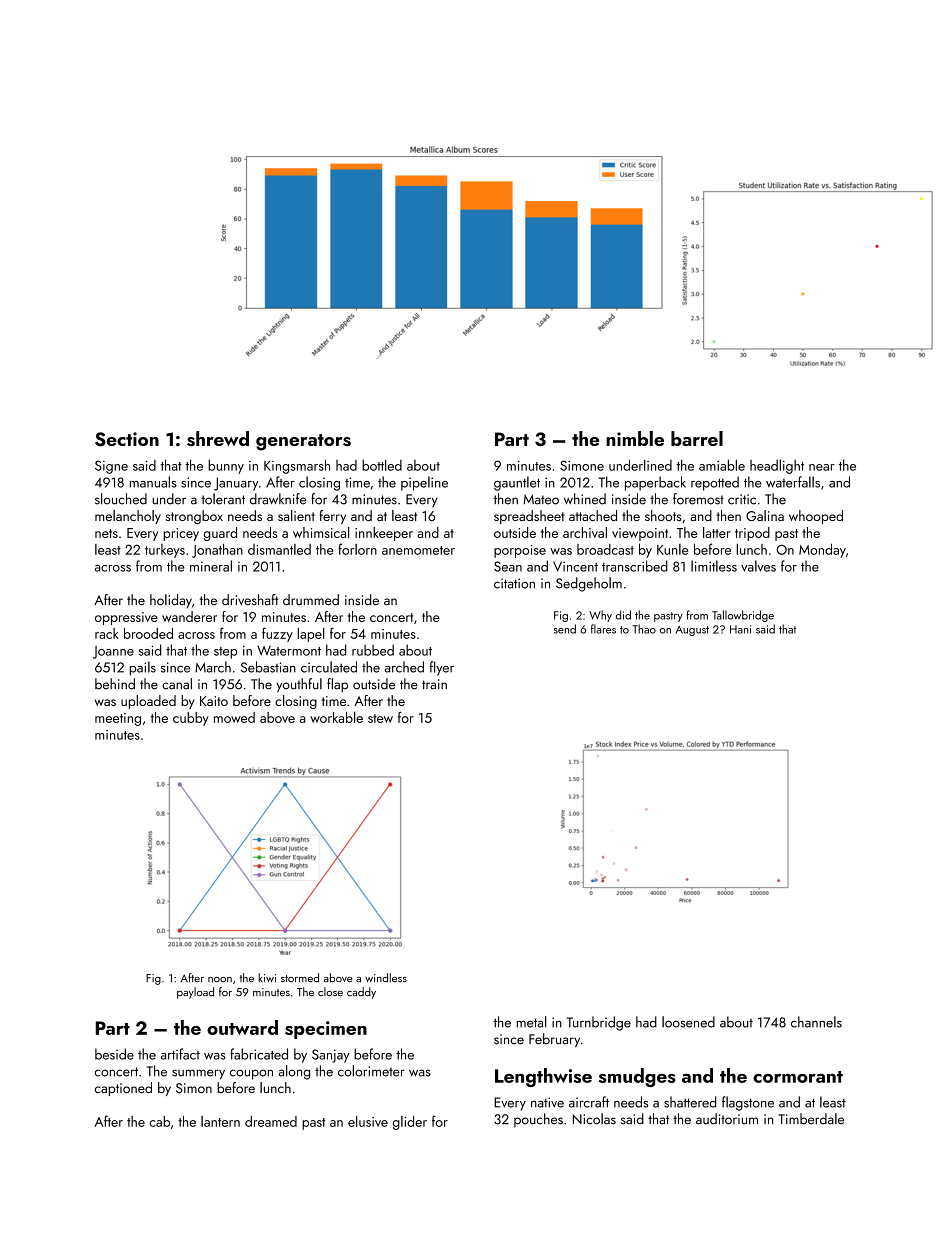 This screenshot has width=952, height=1233. Describe the element at coordinates (332, 517) in the screenshot. I see `ferry` at that location.
